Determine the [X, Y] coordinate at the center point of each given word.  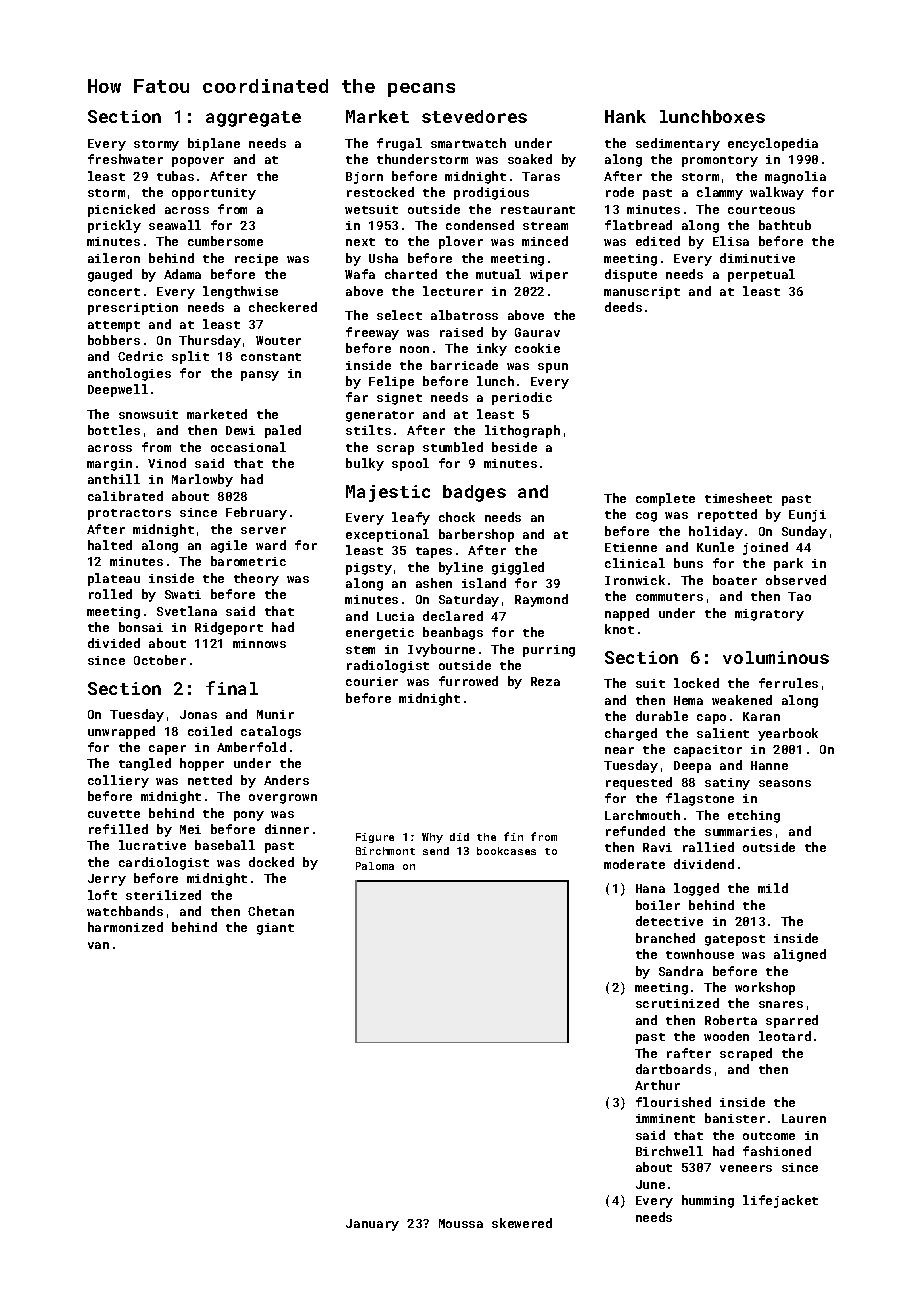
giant [275, 929]
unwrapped [121, 732]
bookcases [506, 851]
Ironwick [635, 580]
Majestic [388, 493]
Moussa [461, 1223]
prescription [133, 309]
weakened [742, 700]
